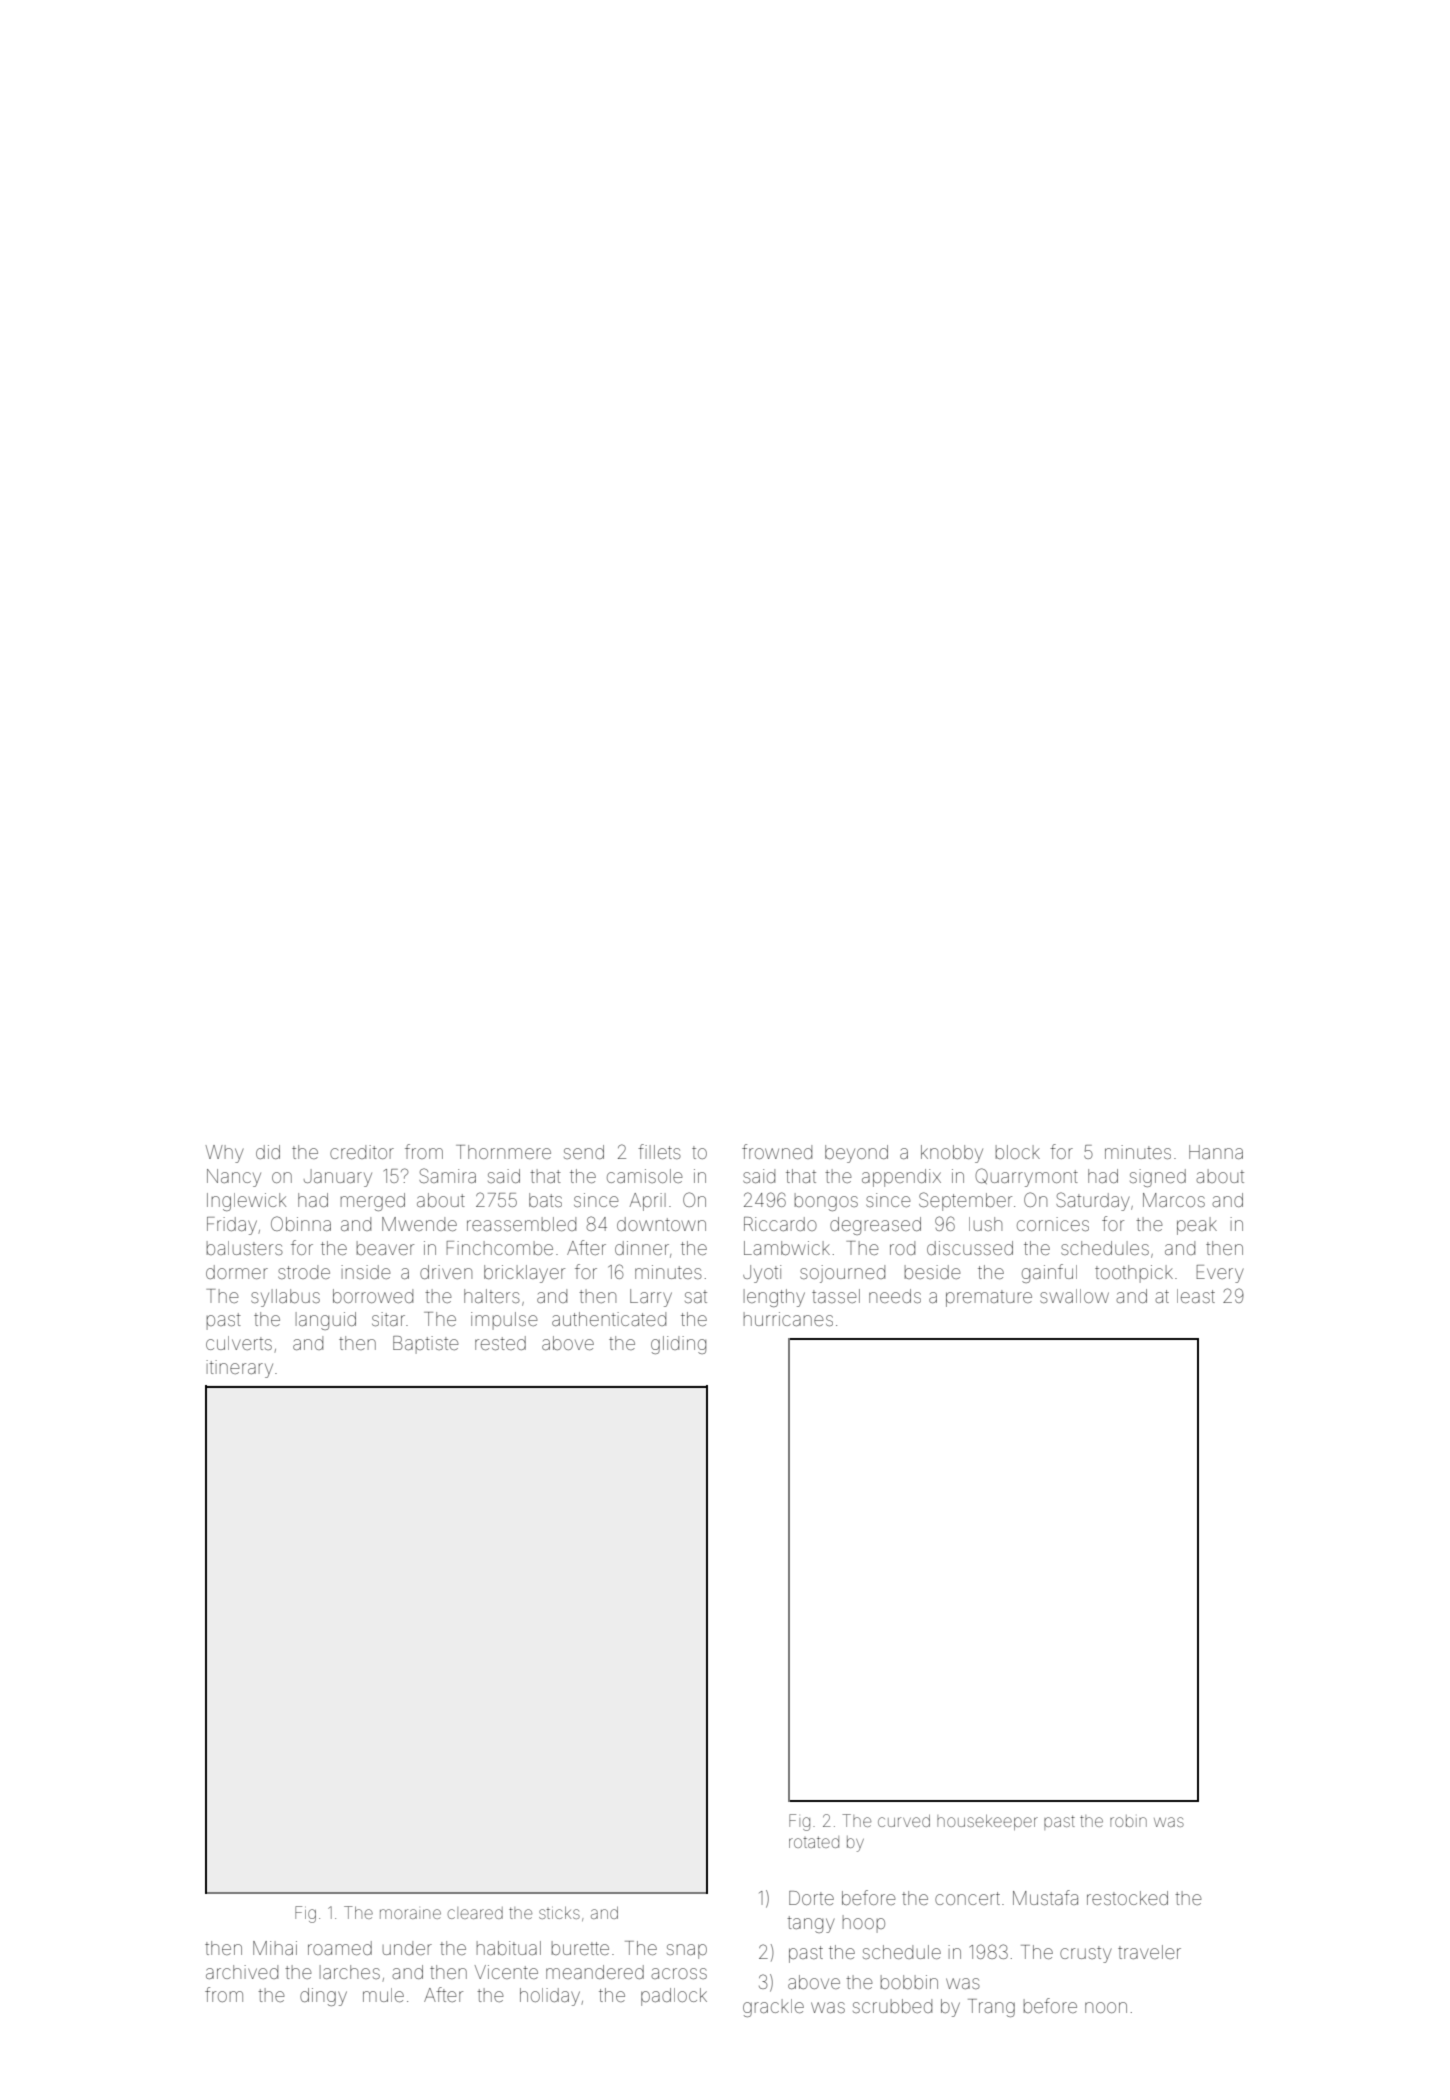 This screenshot has width=1450, height=2100. Describe the element at coordinates (987, 1822) in the screenshot. I see `housekeeper` at that location.
